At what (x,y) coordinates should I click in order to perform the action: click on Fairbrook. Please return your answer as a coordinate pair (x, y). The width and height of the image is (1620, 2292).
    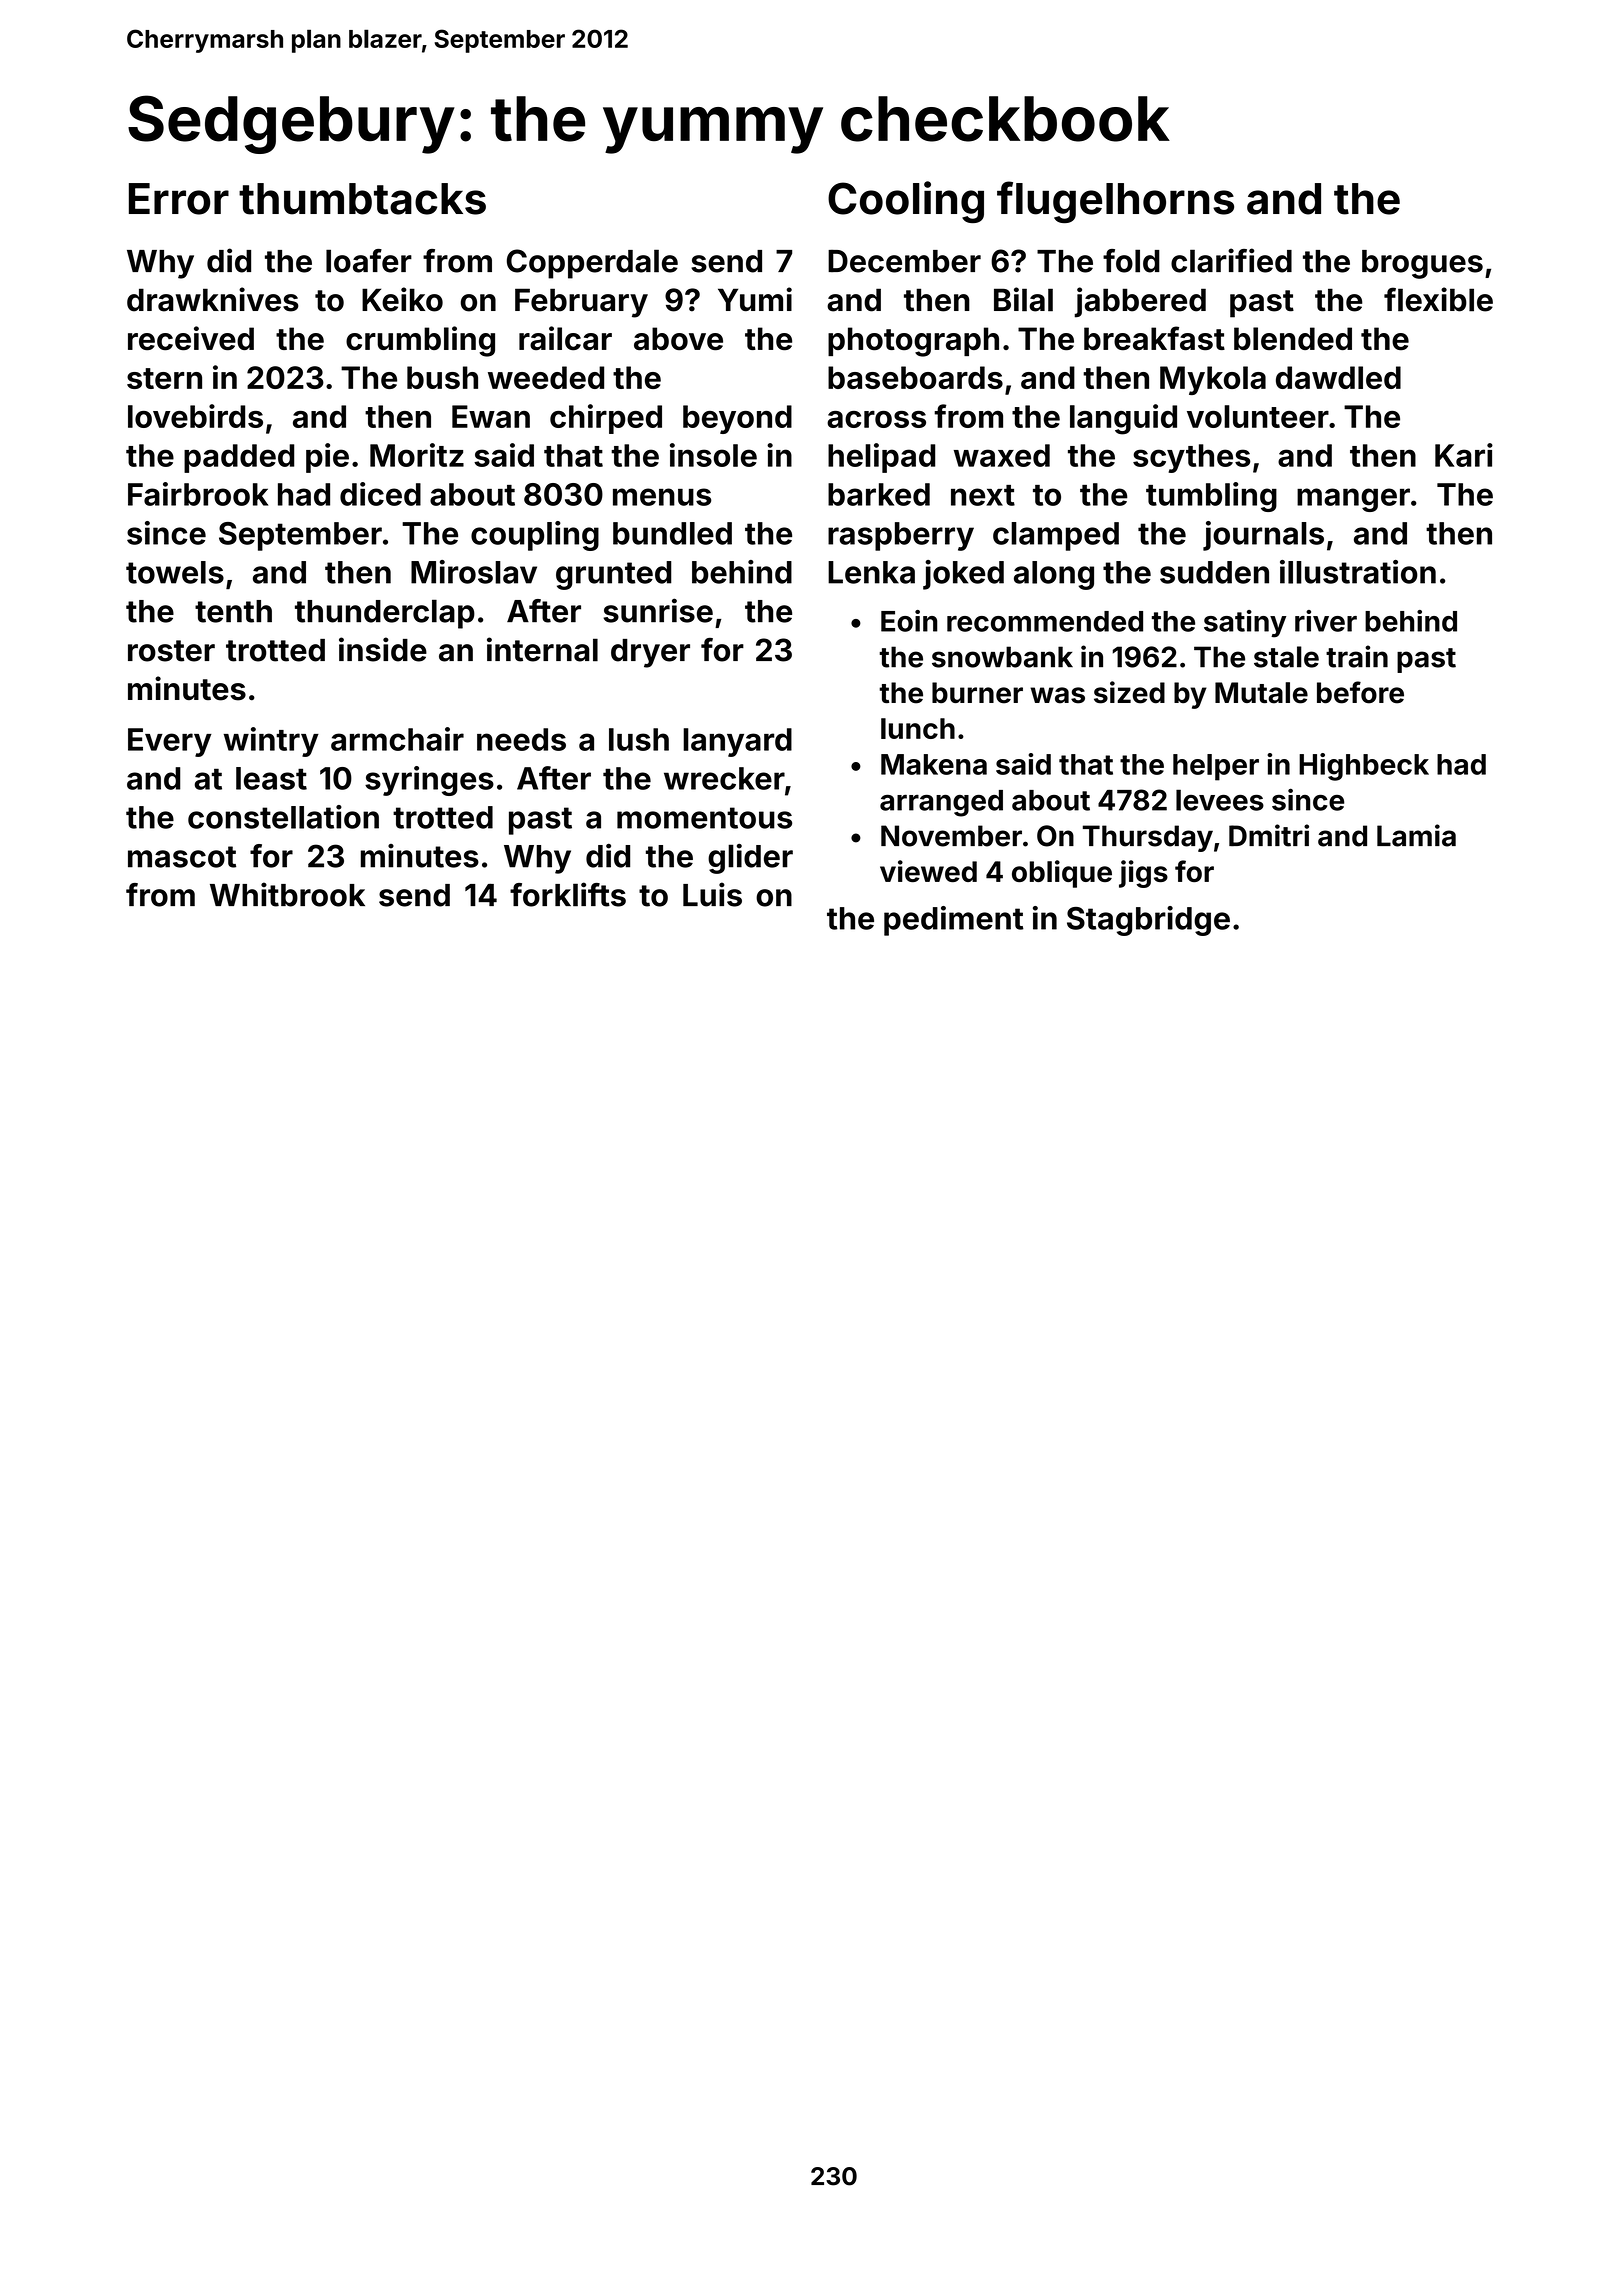
    Looking at the image, I should click on (198, 494).
